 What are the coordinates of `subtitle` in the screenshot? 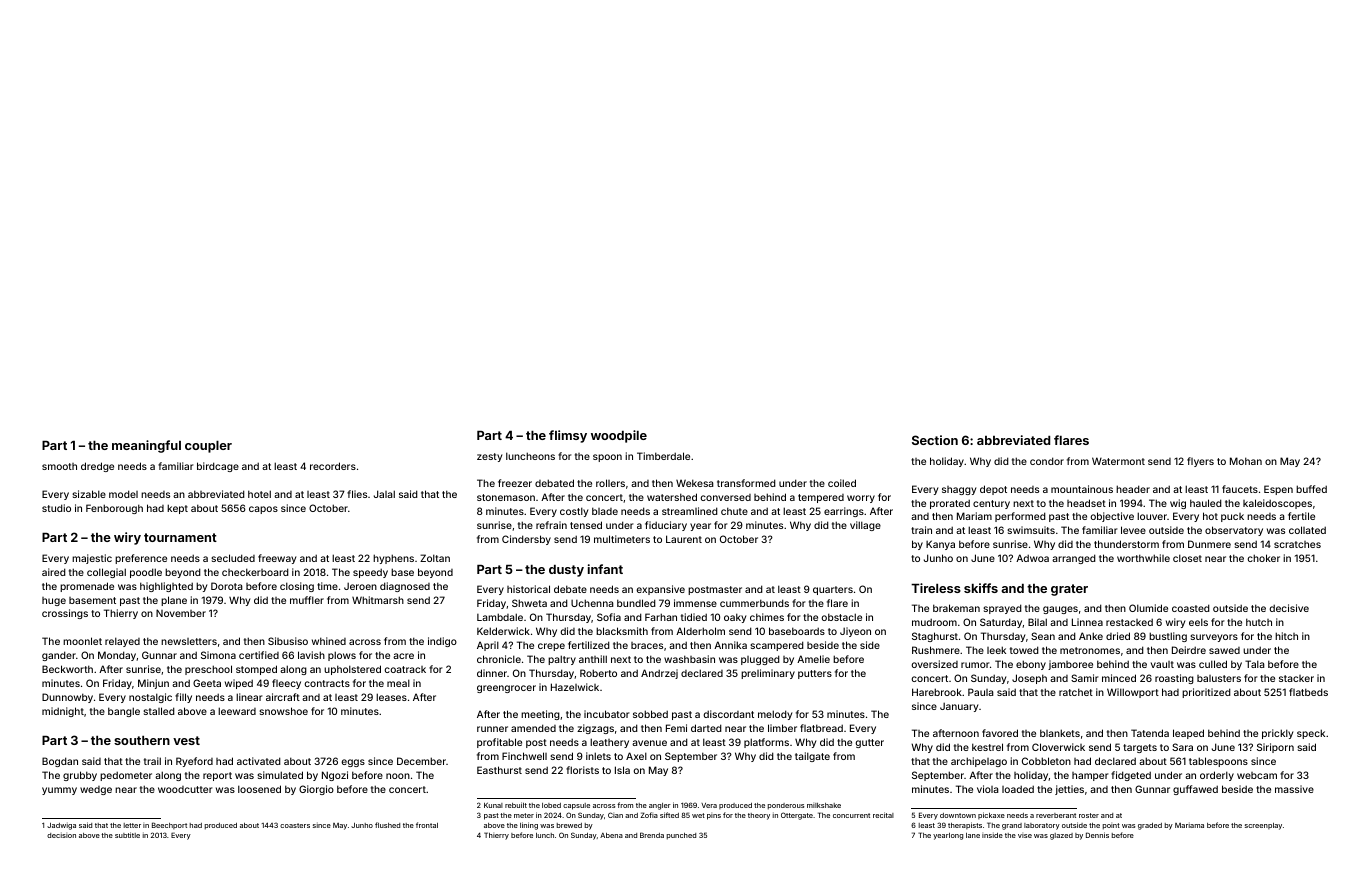 It's located at (127, 835).
